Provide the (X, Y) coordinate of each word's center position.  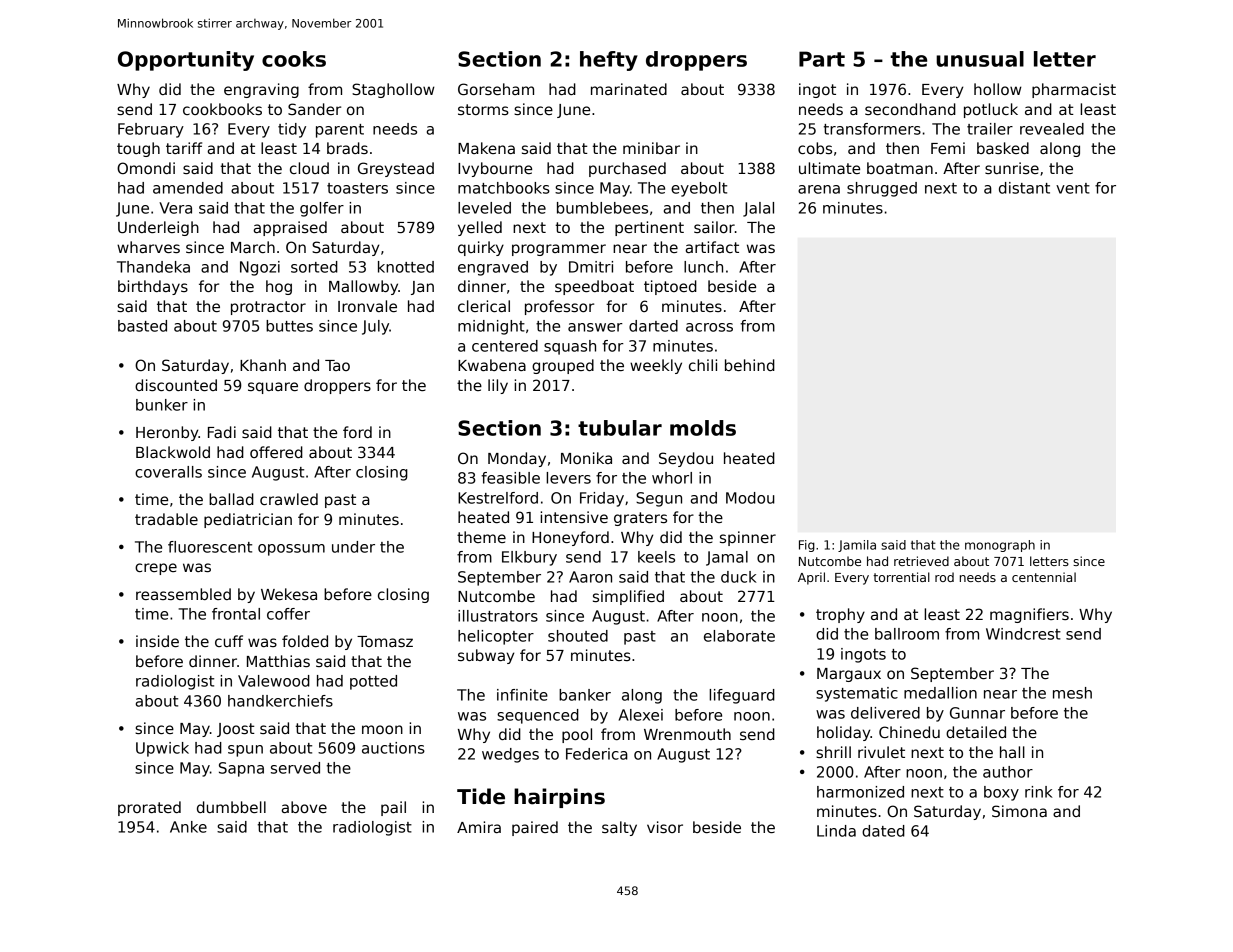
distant (1024, 188)
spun (245, 751)
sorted (314, 267)
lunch (703, 267)
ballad (231, 499)
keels (656, 557)
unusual (980, 59)
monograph (1000, 546)
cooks (294, 59)
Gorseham (496, 89)
